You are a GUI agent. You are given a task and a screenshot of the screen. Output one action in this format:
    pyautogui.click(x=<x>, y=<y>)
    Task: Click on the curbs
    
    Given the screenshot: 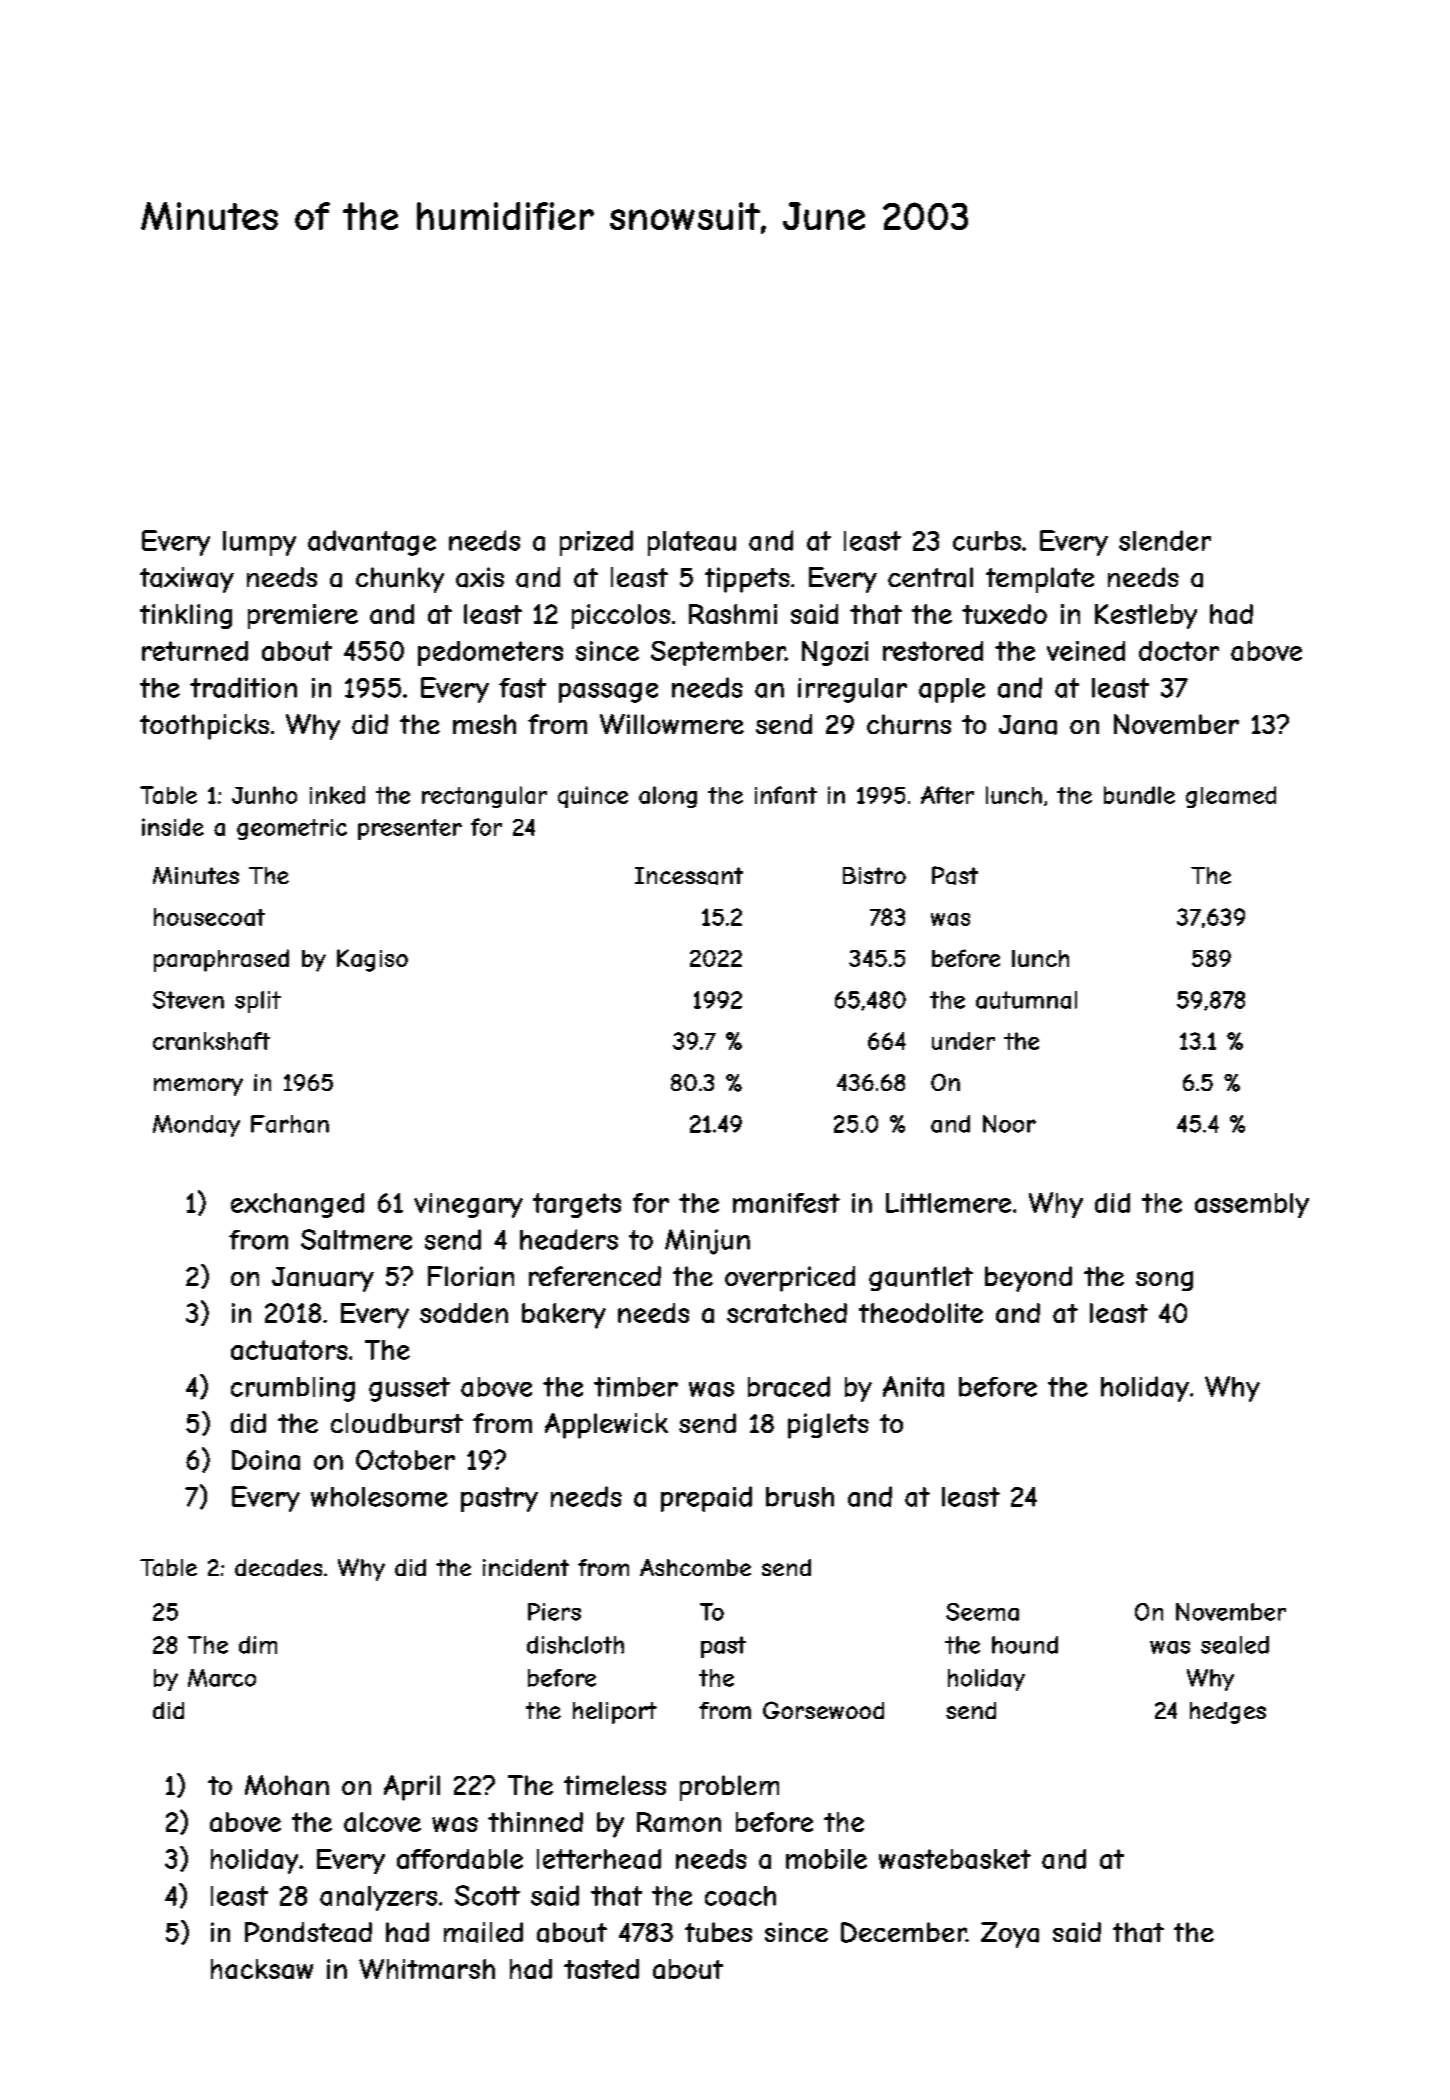 What is the action you would take?
    pyautogui.click(x=987, y=541)
